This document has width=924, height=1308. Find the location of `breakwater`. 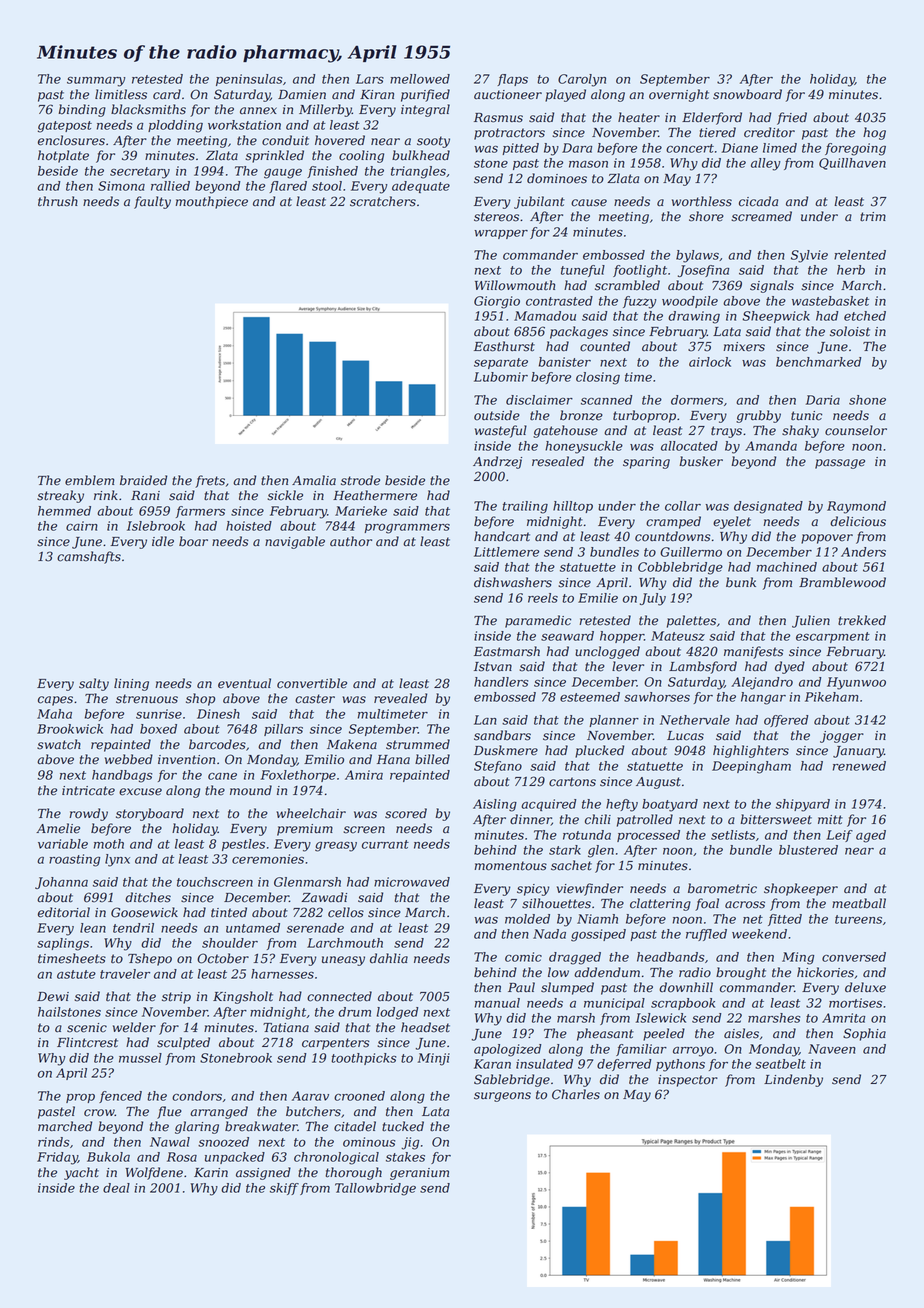

breakwater is located at coordinates (261, 1126).
